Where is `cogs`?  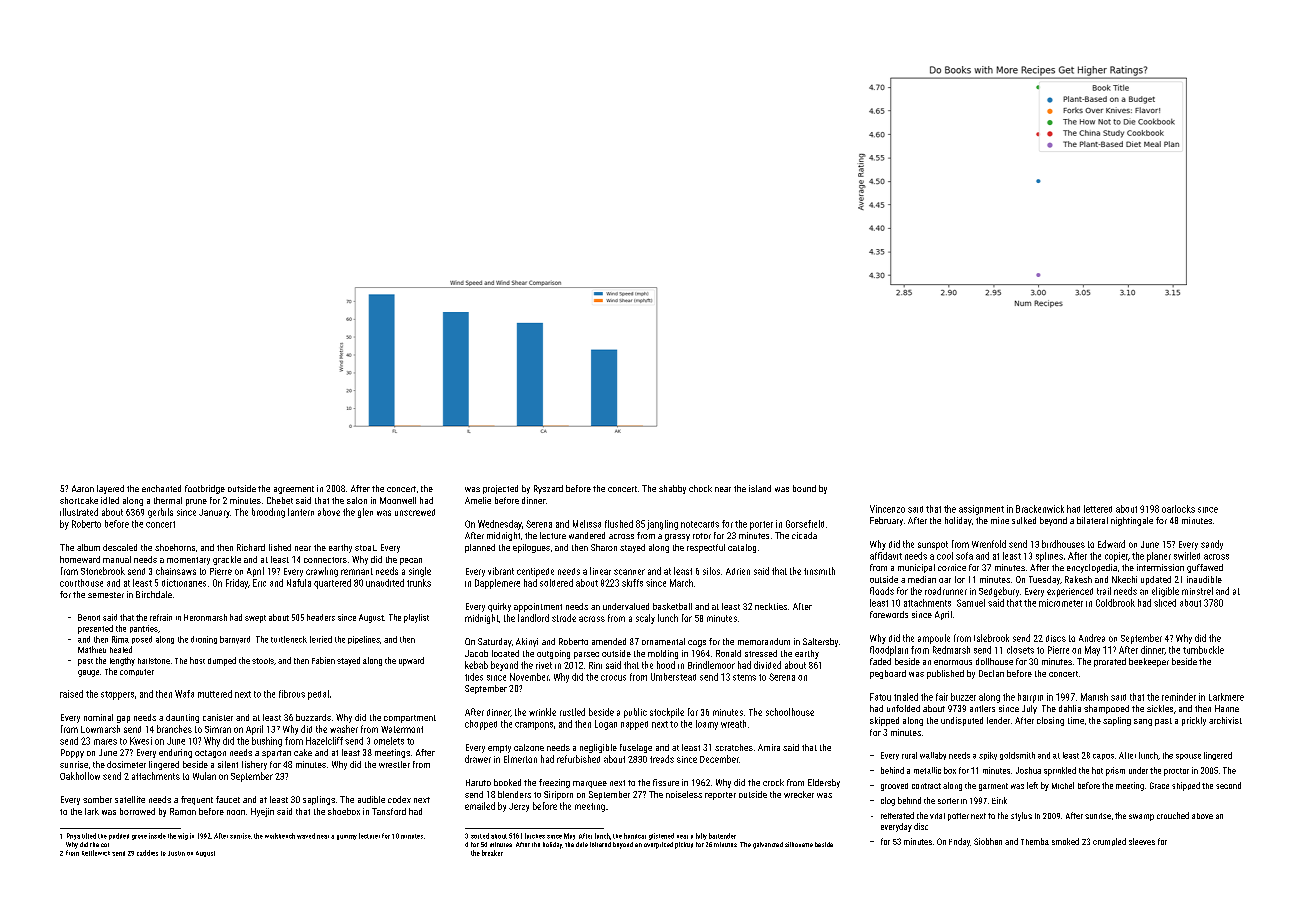 cogs is located at coordinates (697, 643).
